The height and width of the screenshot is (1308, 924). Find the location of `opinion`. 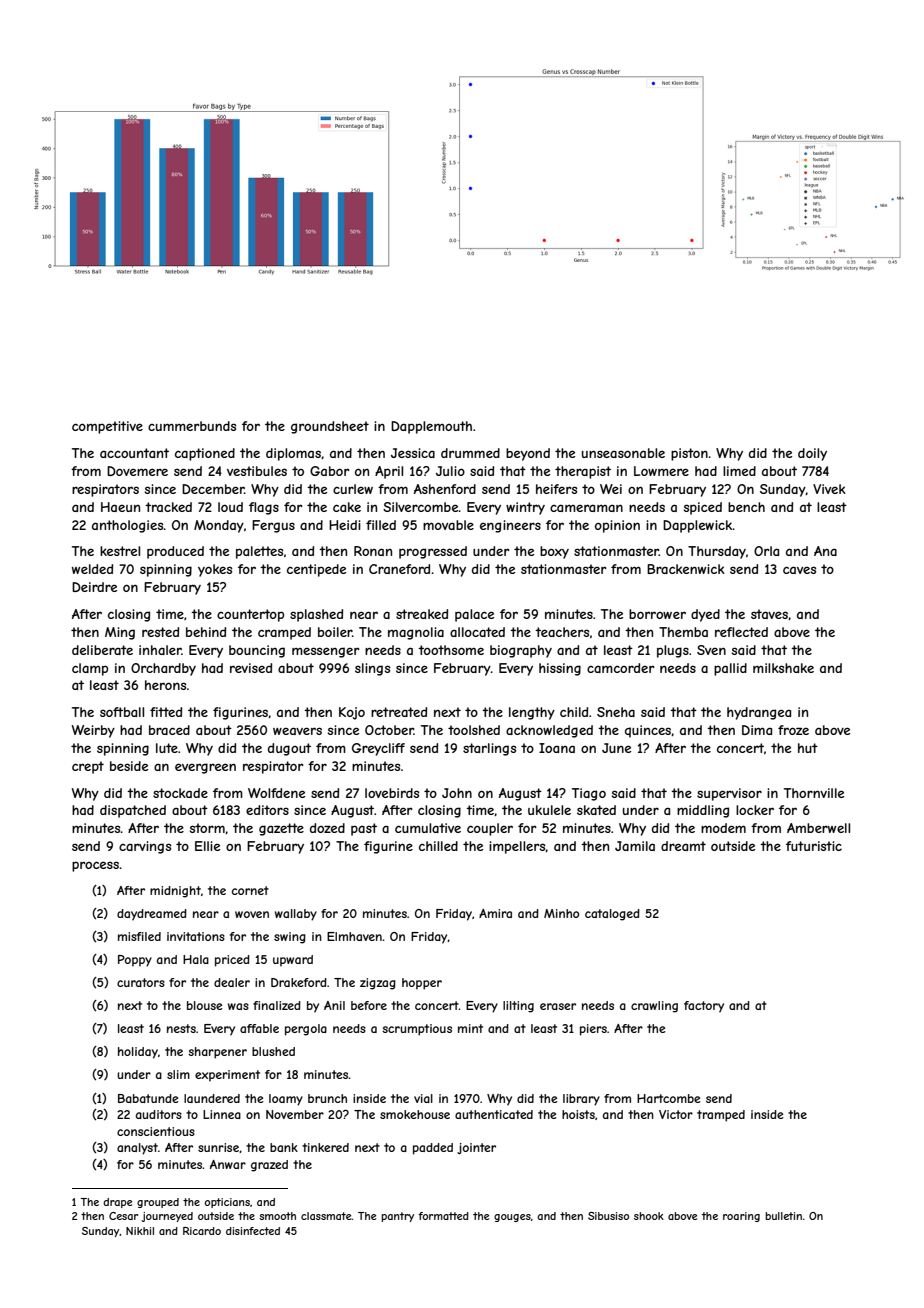

opinion is located at coordinates (617, 526).
